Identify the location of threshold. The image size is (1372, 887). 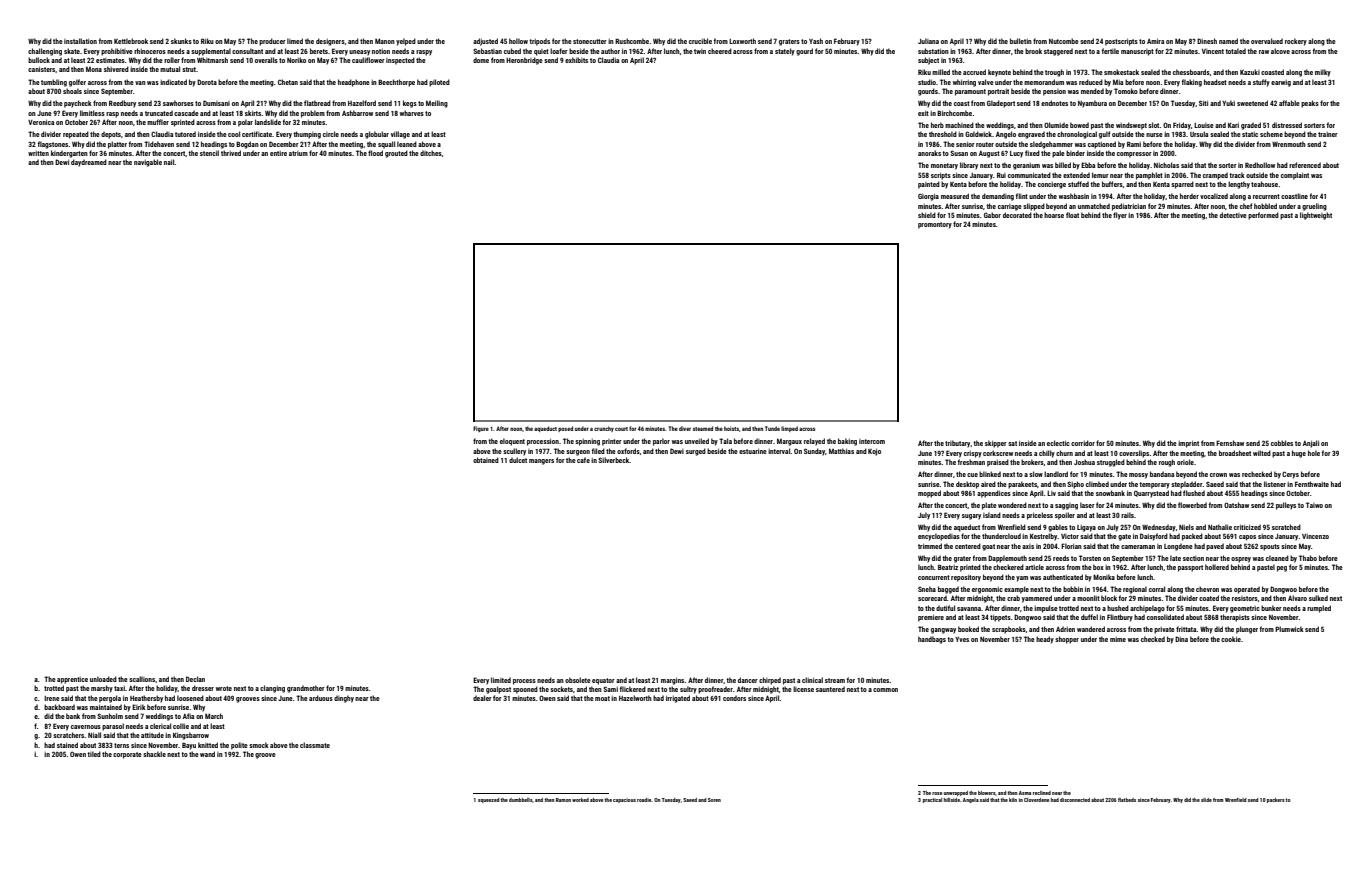
(943, 134).
